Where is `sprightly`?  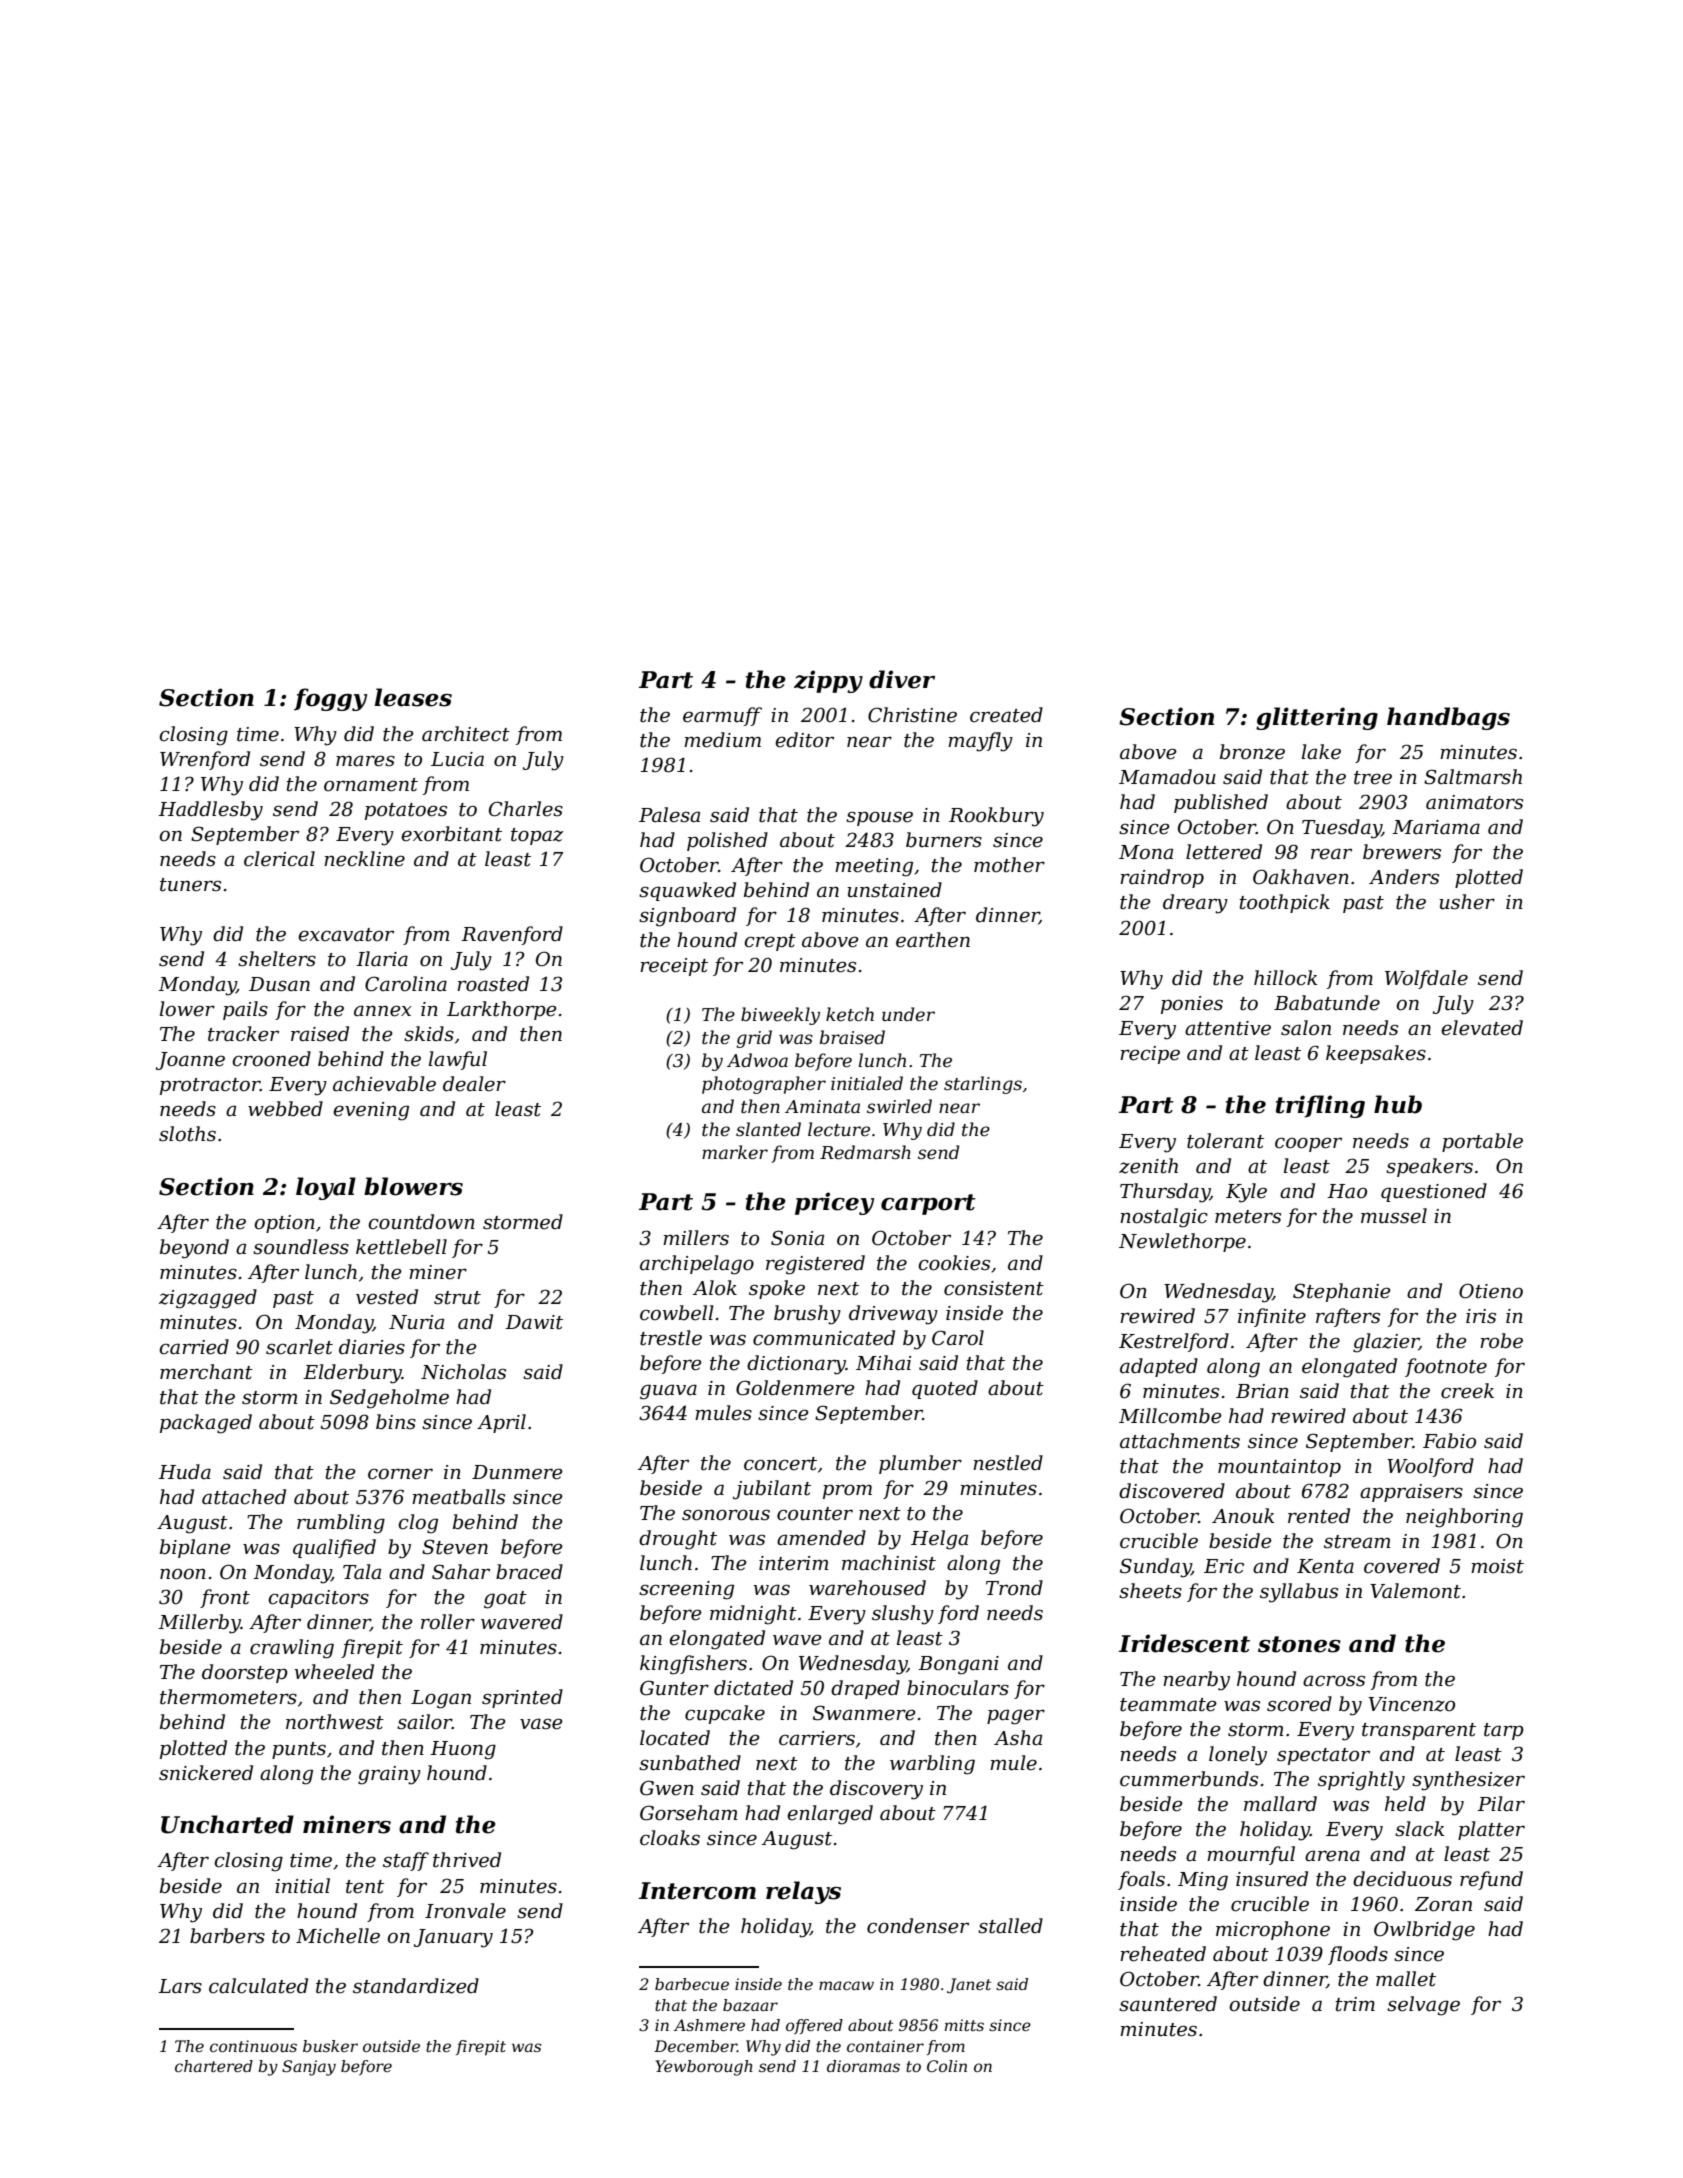
sprightly is located at coordinates (1361, 1781).
